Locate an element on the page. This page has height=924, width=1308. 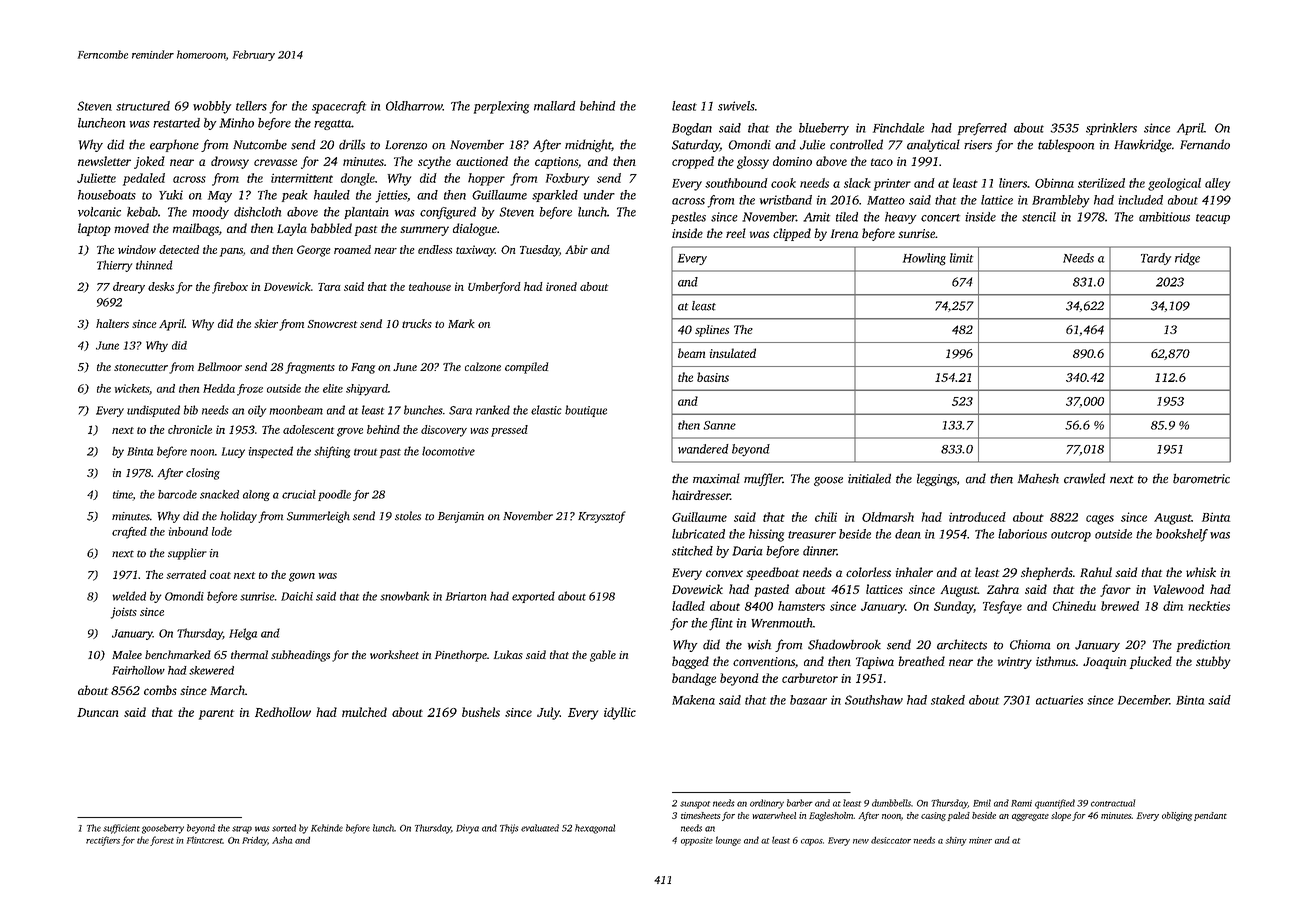
Finchdale is located at coordinates (898, 128).
